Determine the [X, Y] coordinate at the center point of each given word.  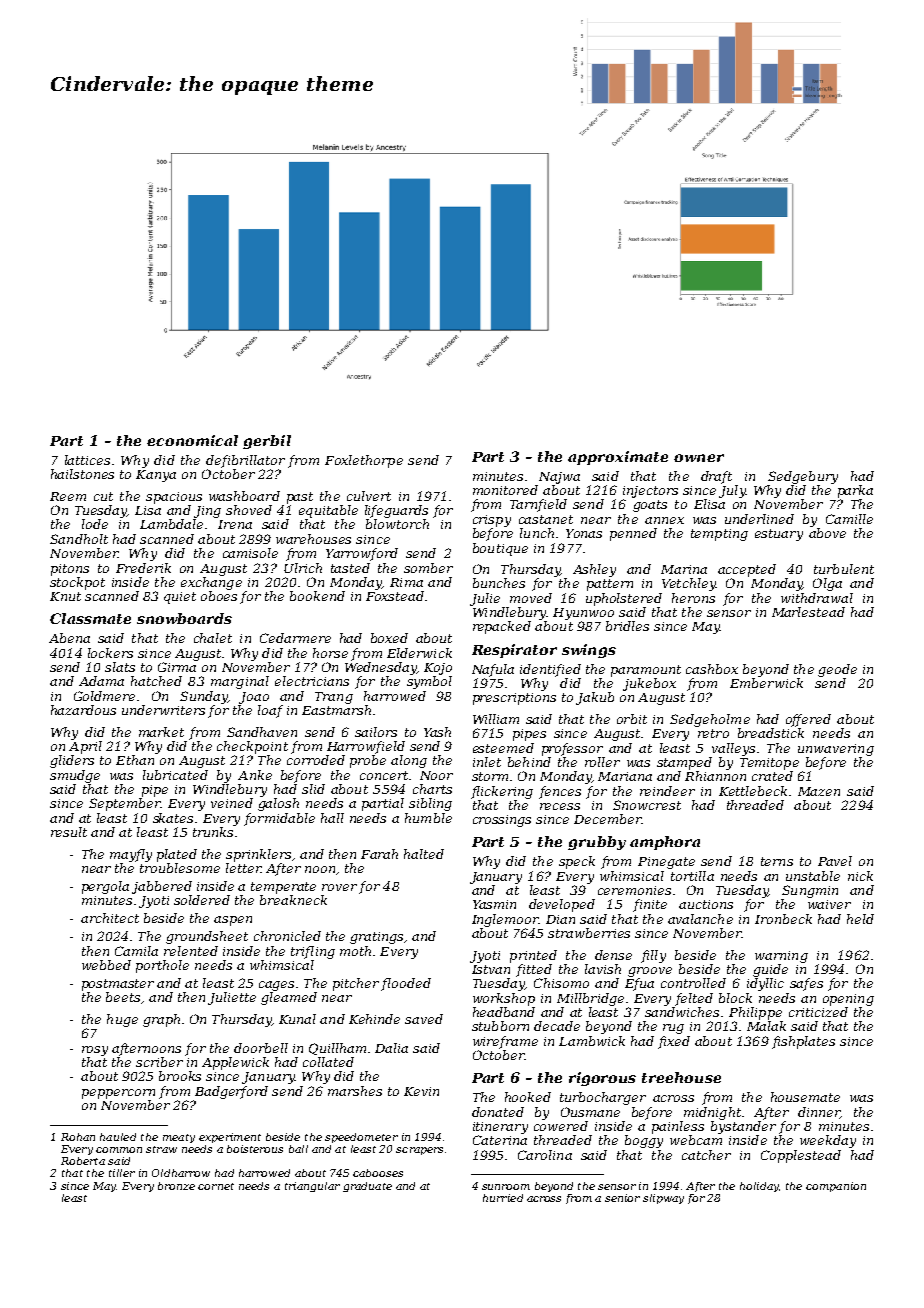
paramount [646, 671]
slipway [663, 1199]
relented [191, 951]
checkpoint [252, 747]
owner [699, 458]
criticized [818, 1012]
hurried [503, 1198]
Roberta [83, 1161]
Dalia [391, 1048]
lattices [87, 460]
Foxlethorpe [364, 461]
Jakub [595, 698]
